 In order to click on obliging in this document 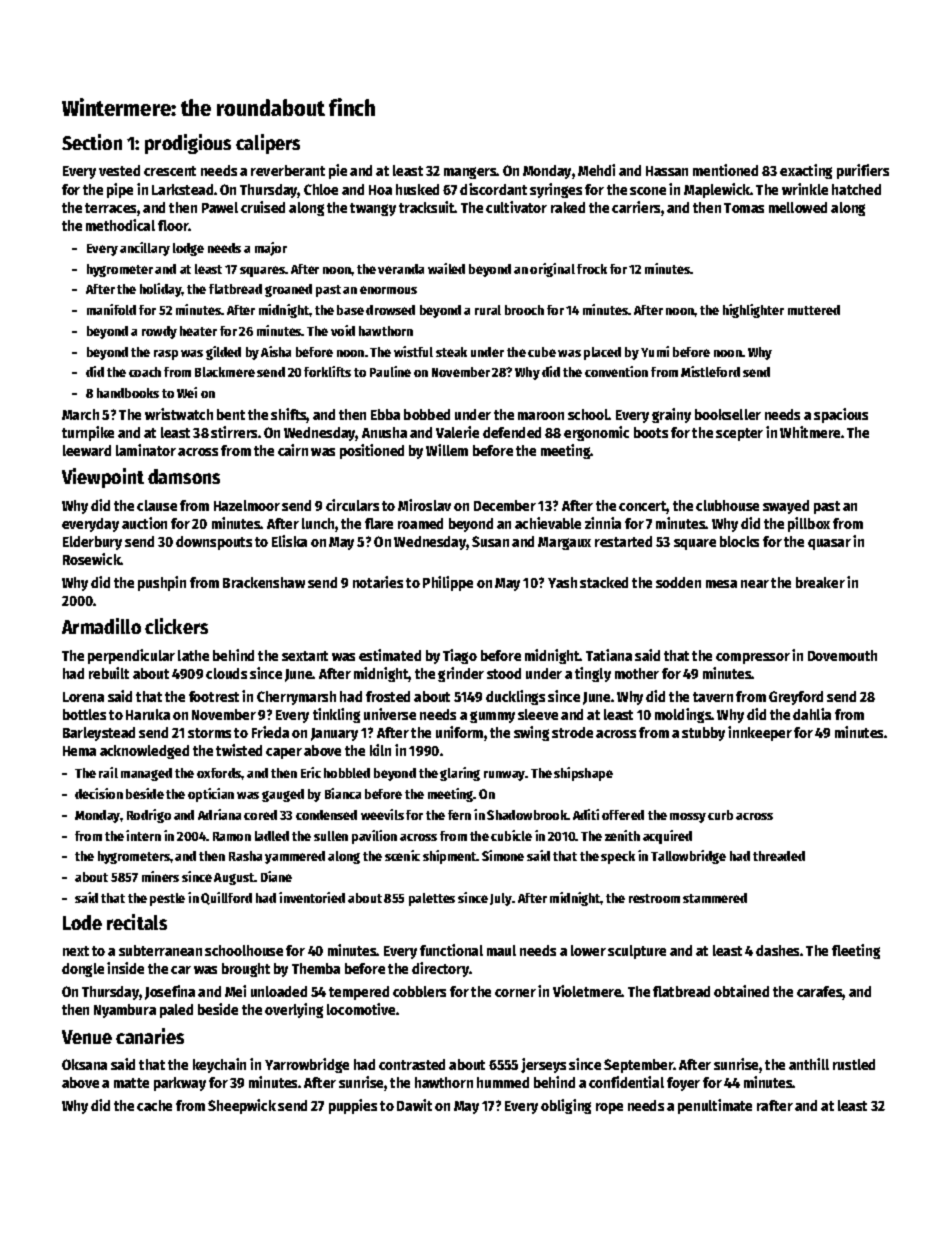, I will do `click(566, 1106)`.
